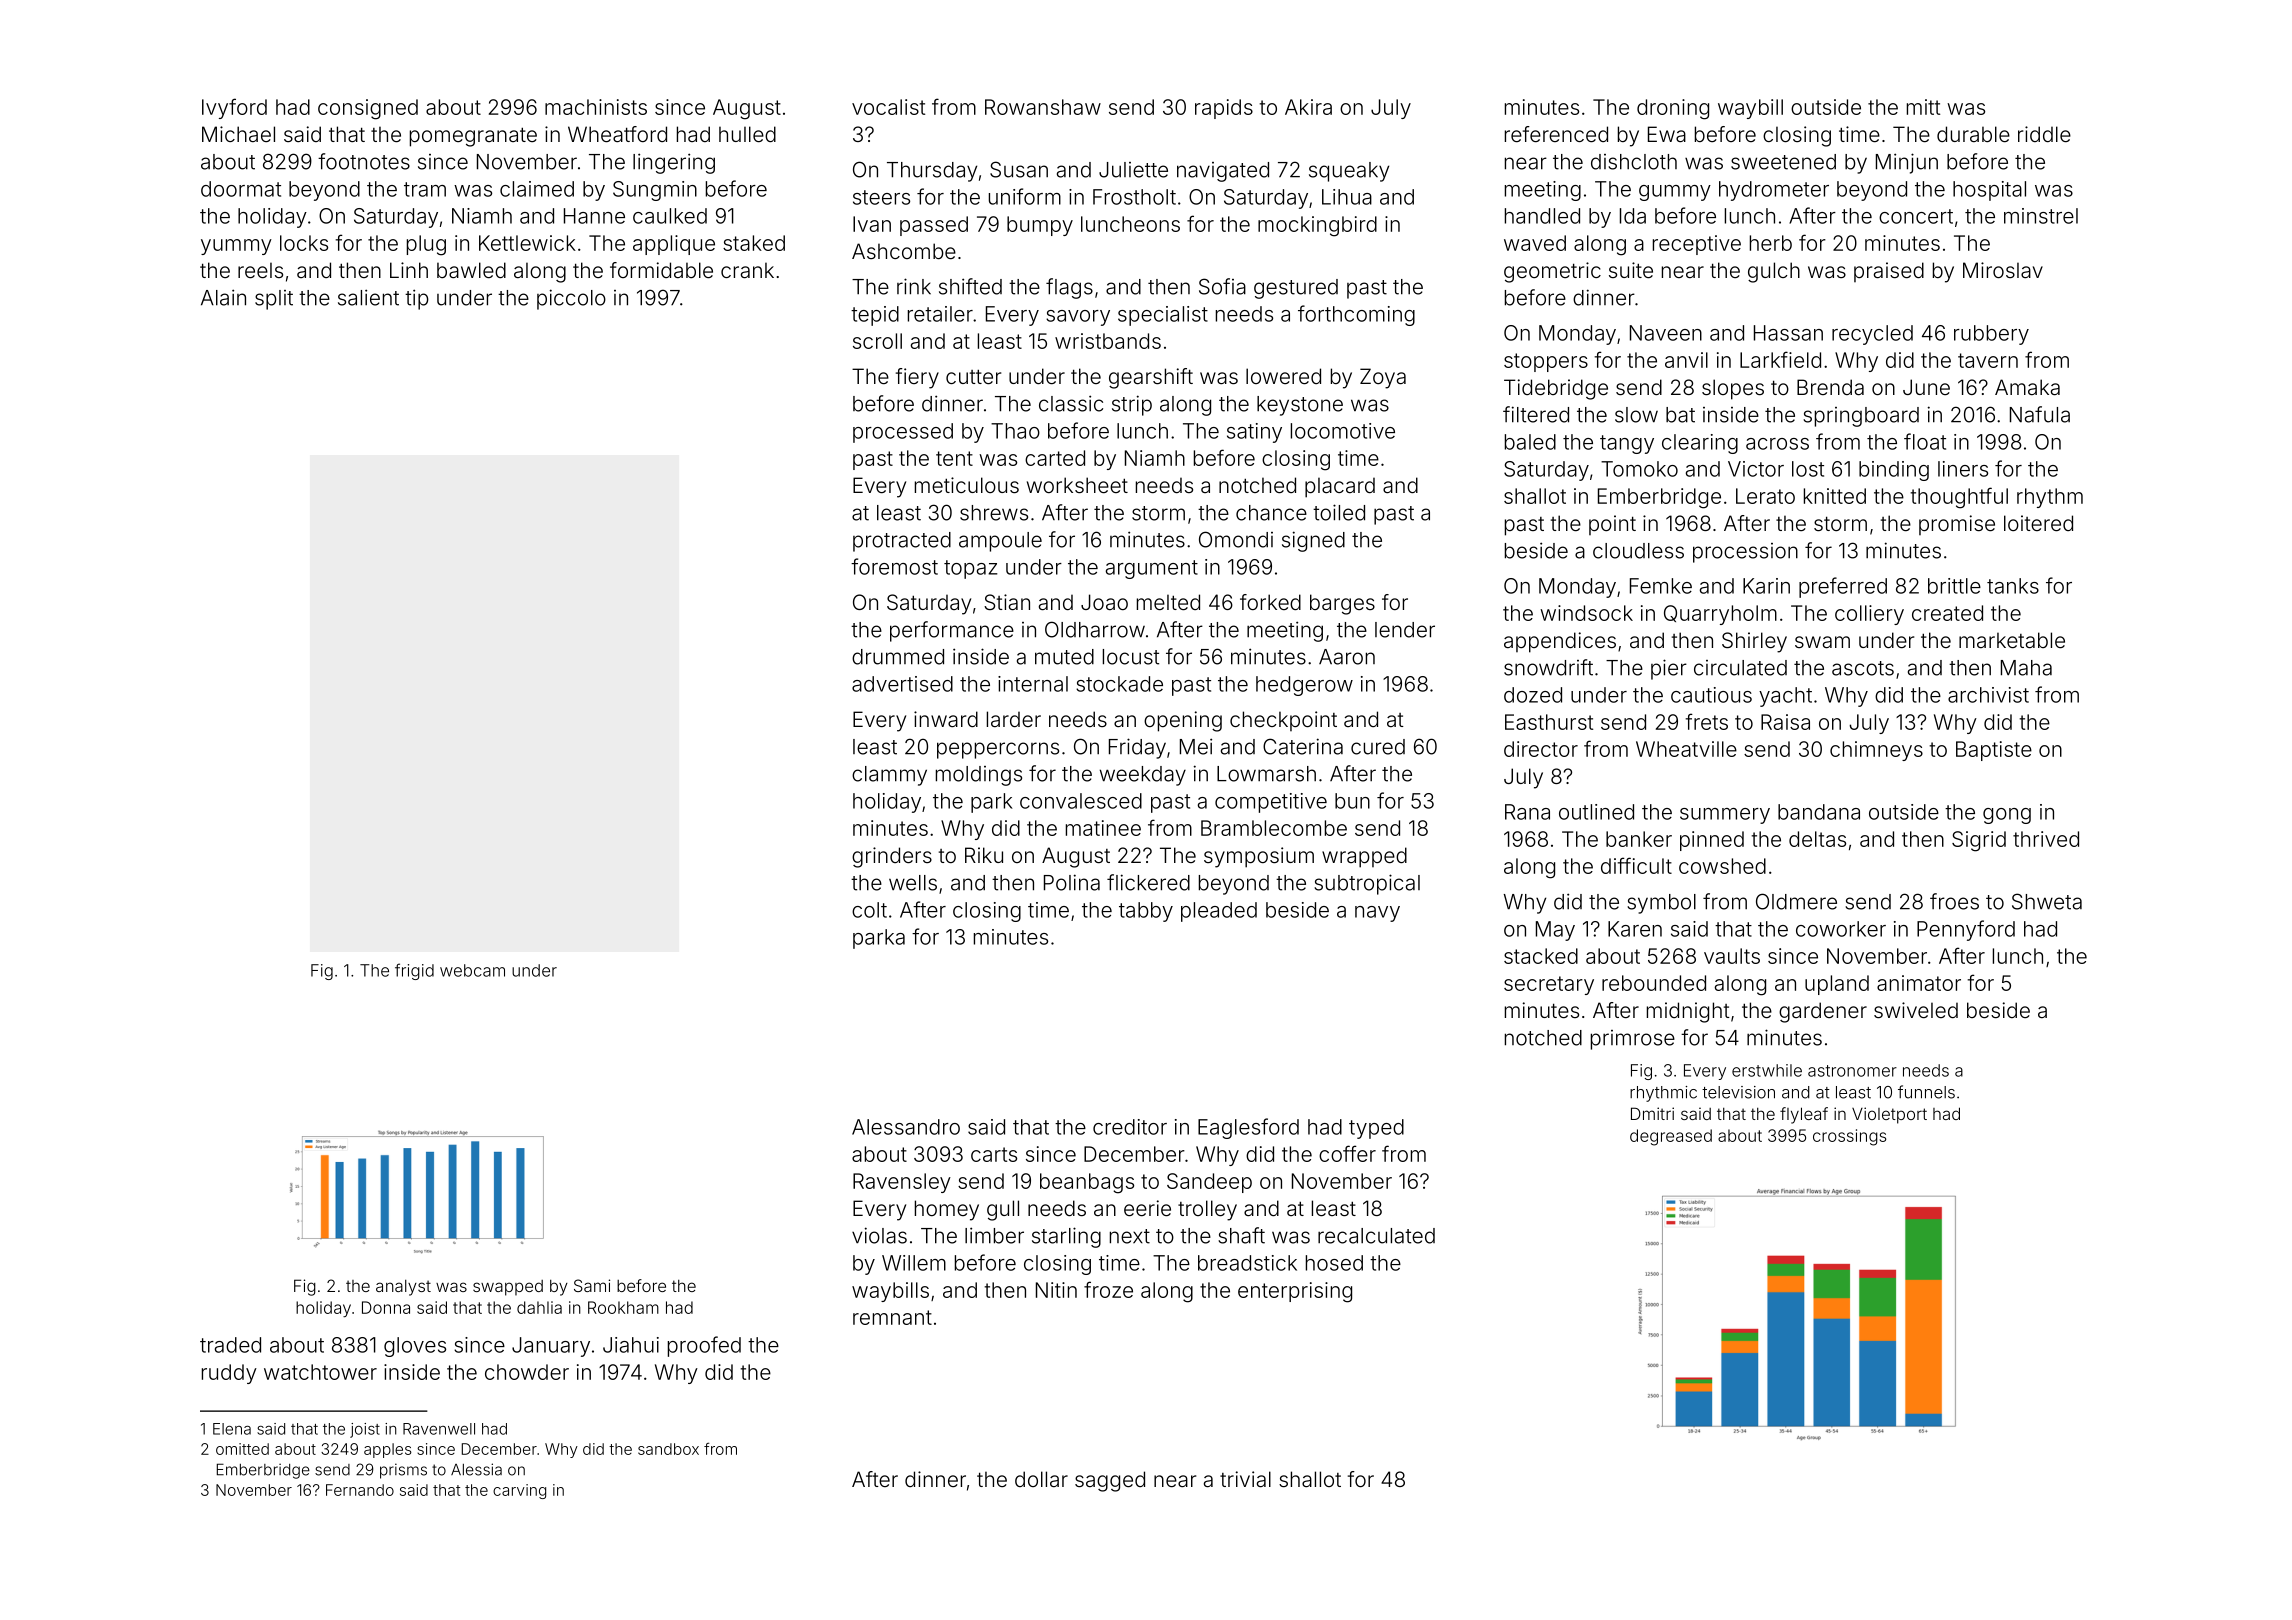 This document has width=2292, height=1620. Describe the element at coordinates (1339, 512) in the document. I see `toiled` at that location.
